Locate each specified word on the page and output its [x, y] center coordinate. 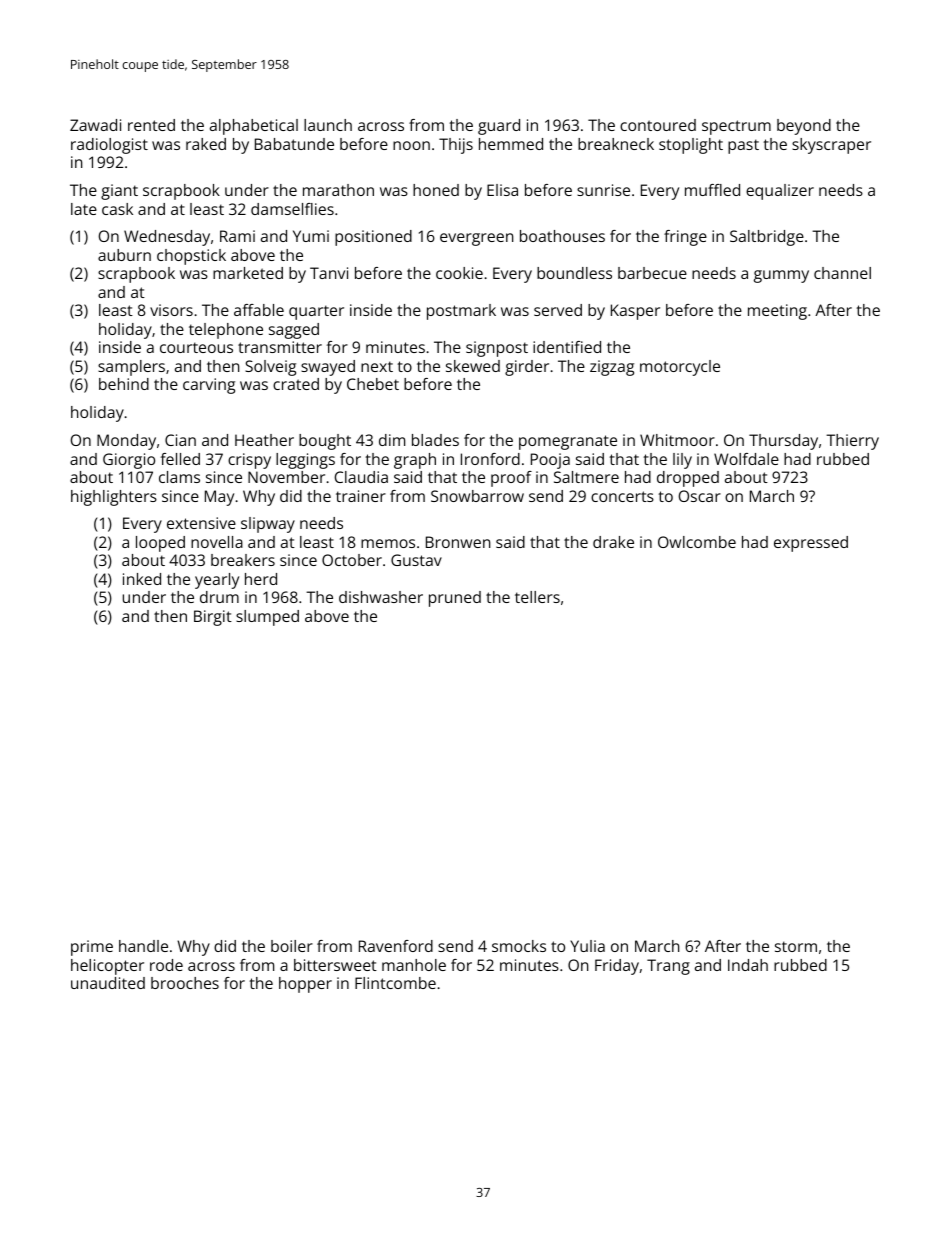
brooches [185, 983]
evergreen [476, 239]
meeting [777, 312]
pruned [455, 599]
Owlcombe [697, 542]
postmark [461, 312]
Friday [617, 967]
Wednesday [167, 238]
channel [842, 273]
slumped [267, 618]
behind [124, 384]
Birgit [213, 618]
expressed [811, 544]
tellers [537, 597]
